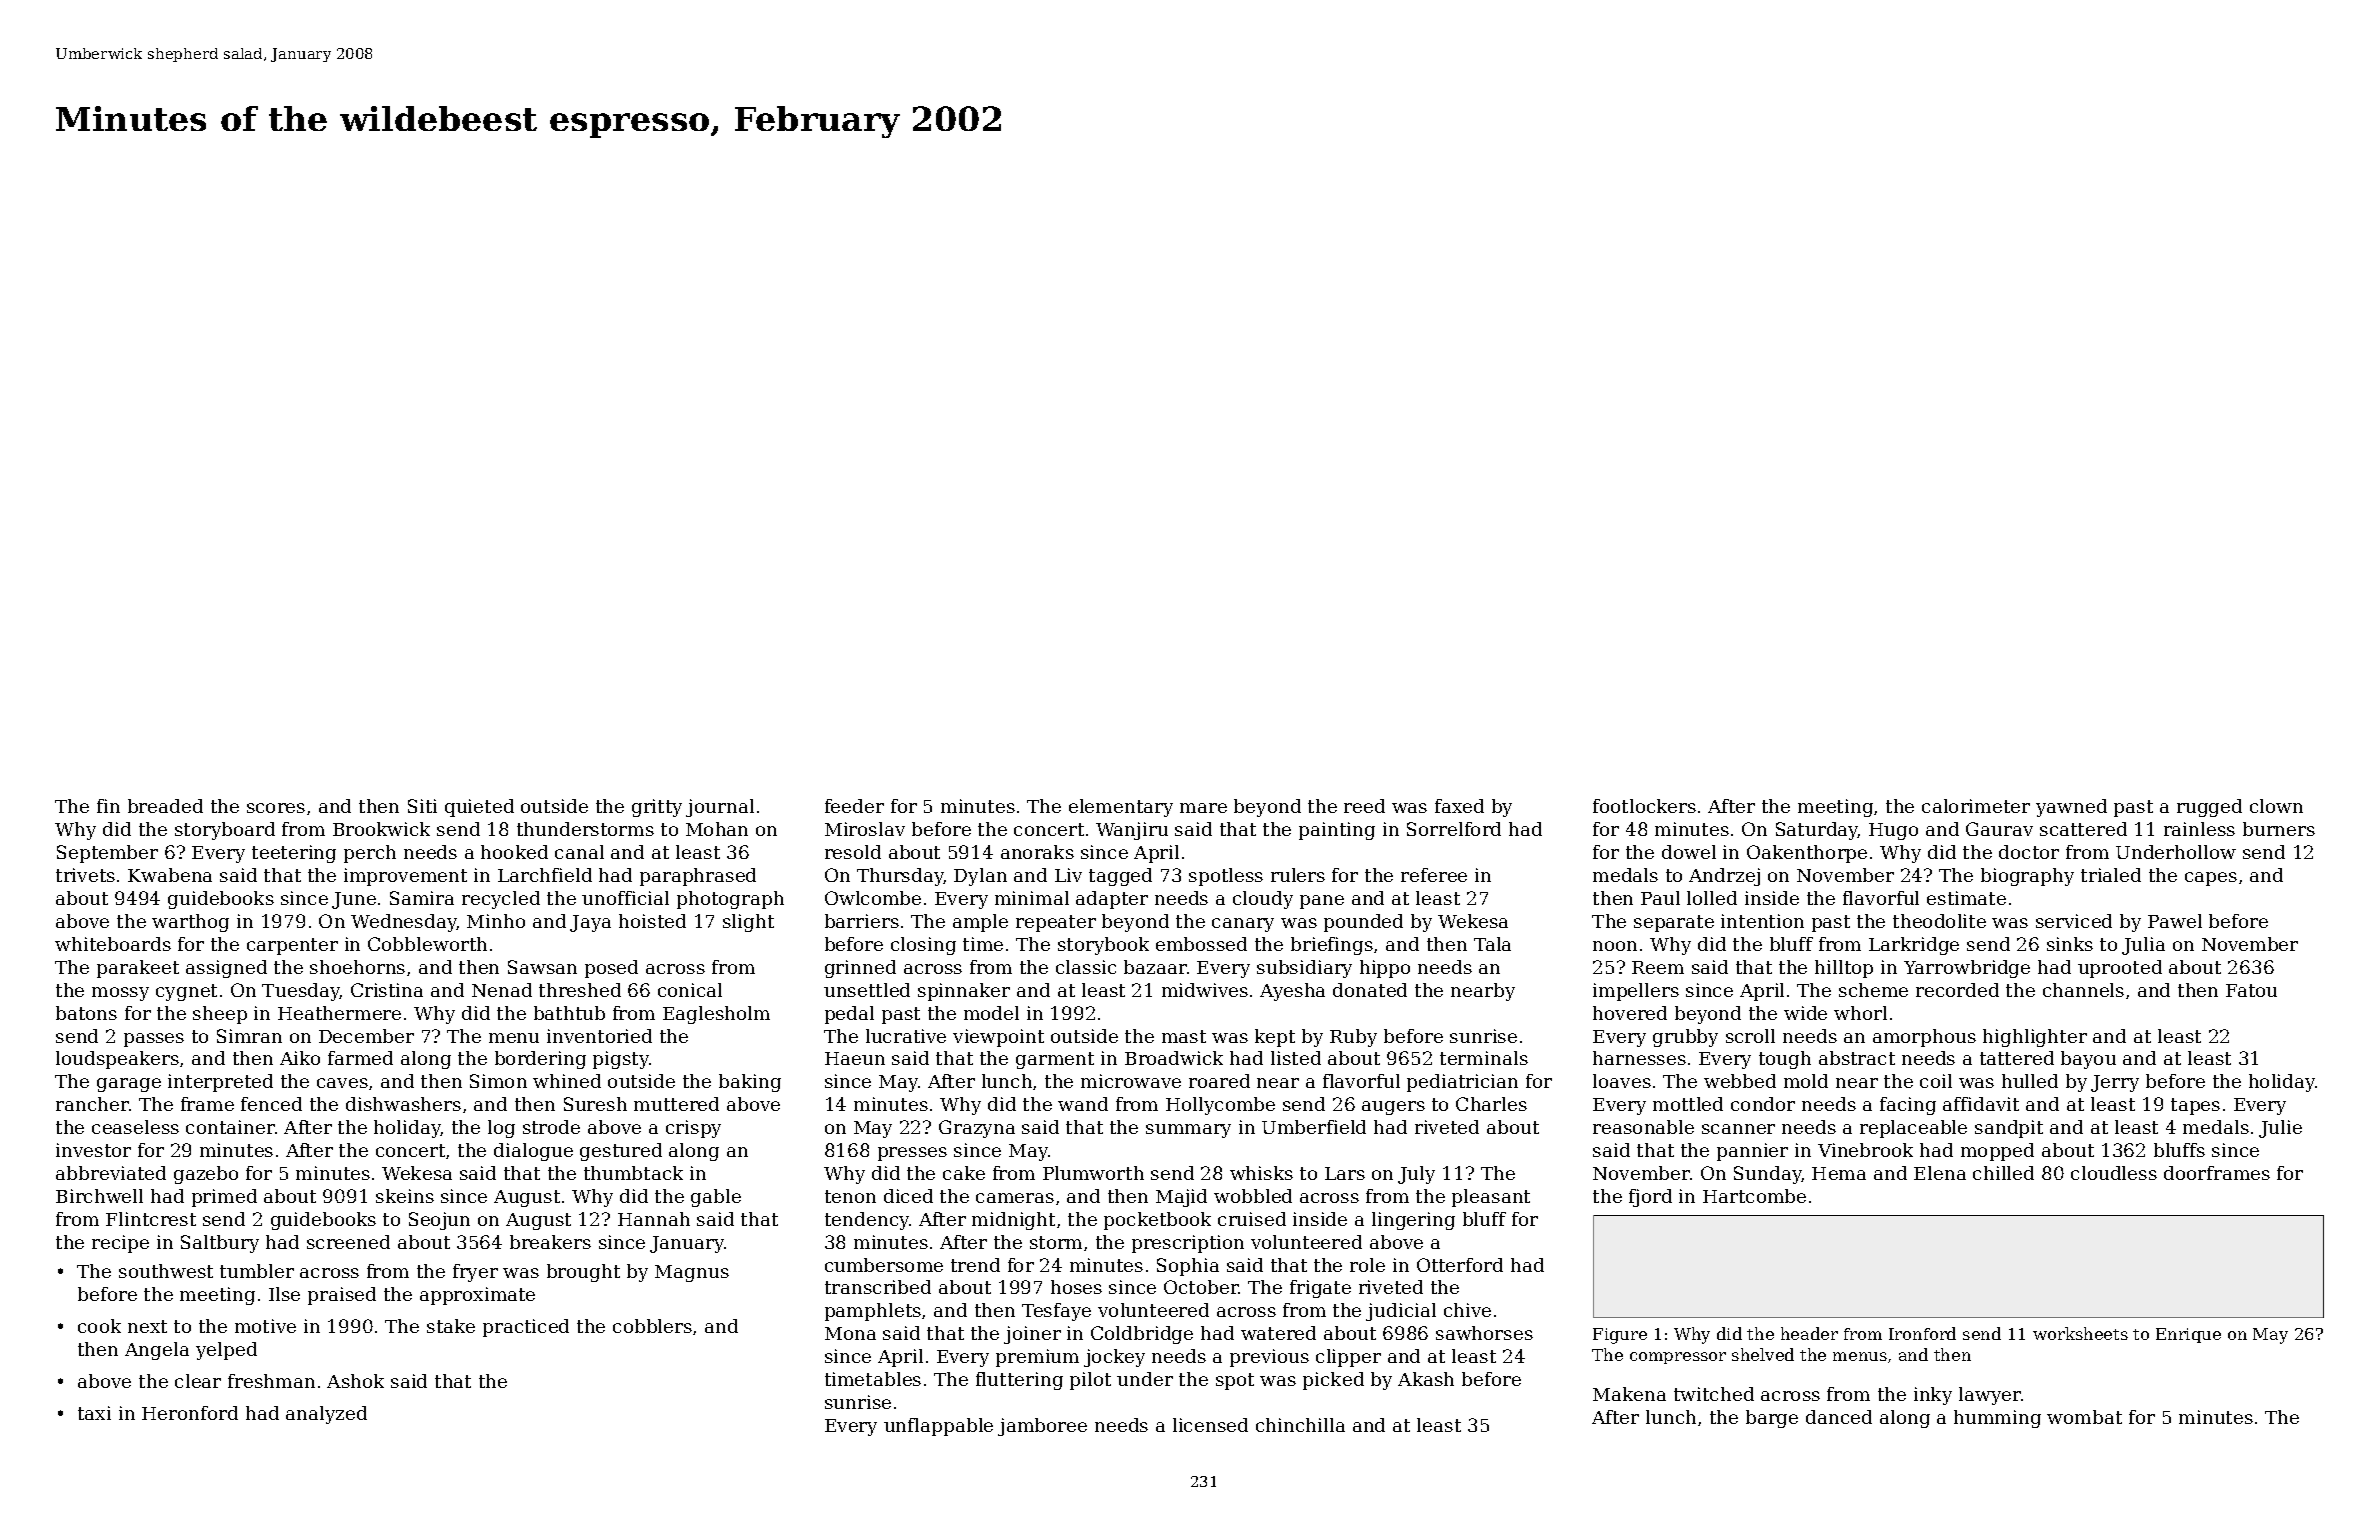 Image resolution: width=2380 pixels, height=1540 pixels. Describe the element at coordinates (94, 1413) in the screenshot. I see `taxi` at that location.
